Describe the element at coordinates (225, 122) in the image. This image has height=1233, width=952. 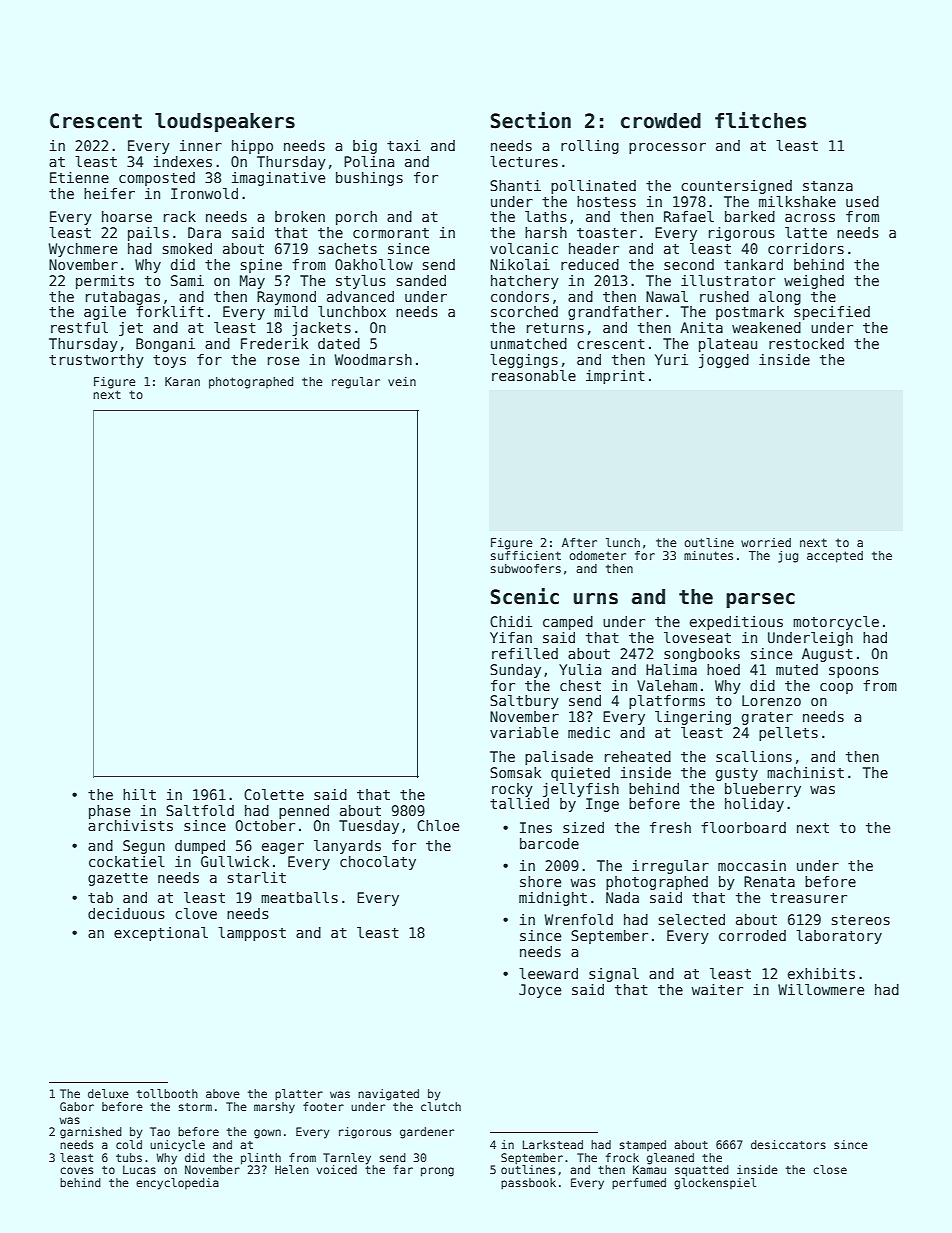
I see `loudspeakers` at that location.
